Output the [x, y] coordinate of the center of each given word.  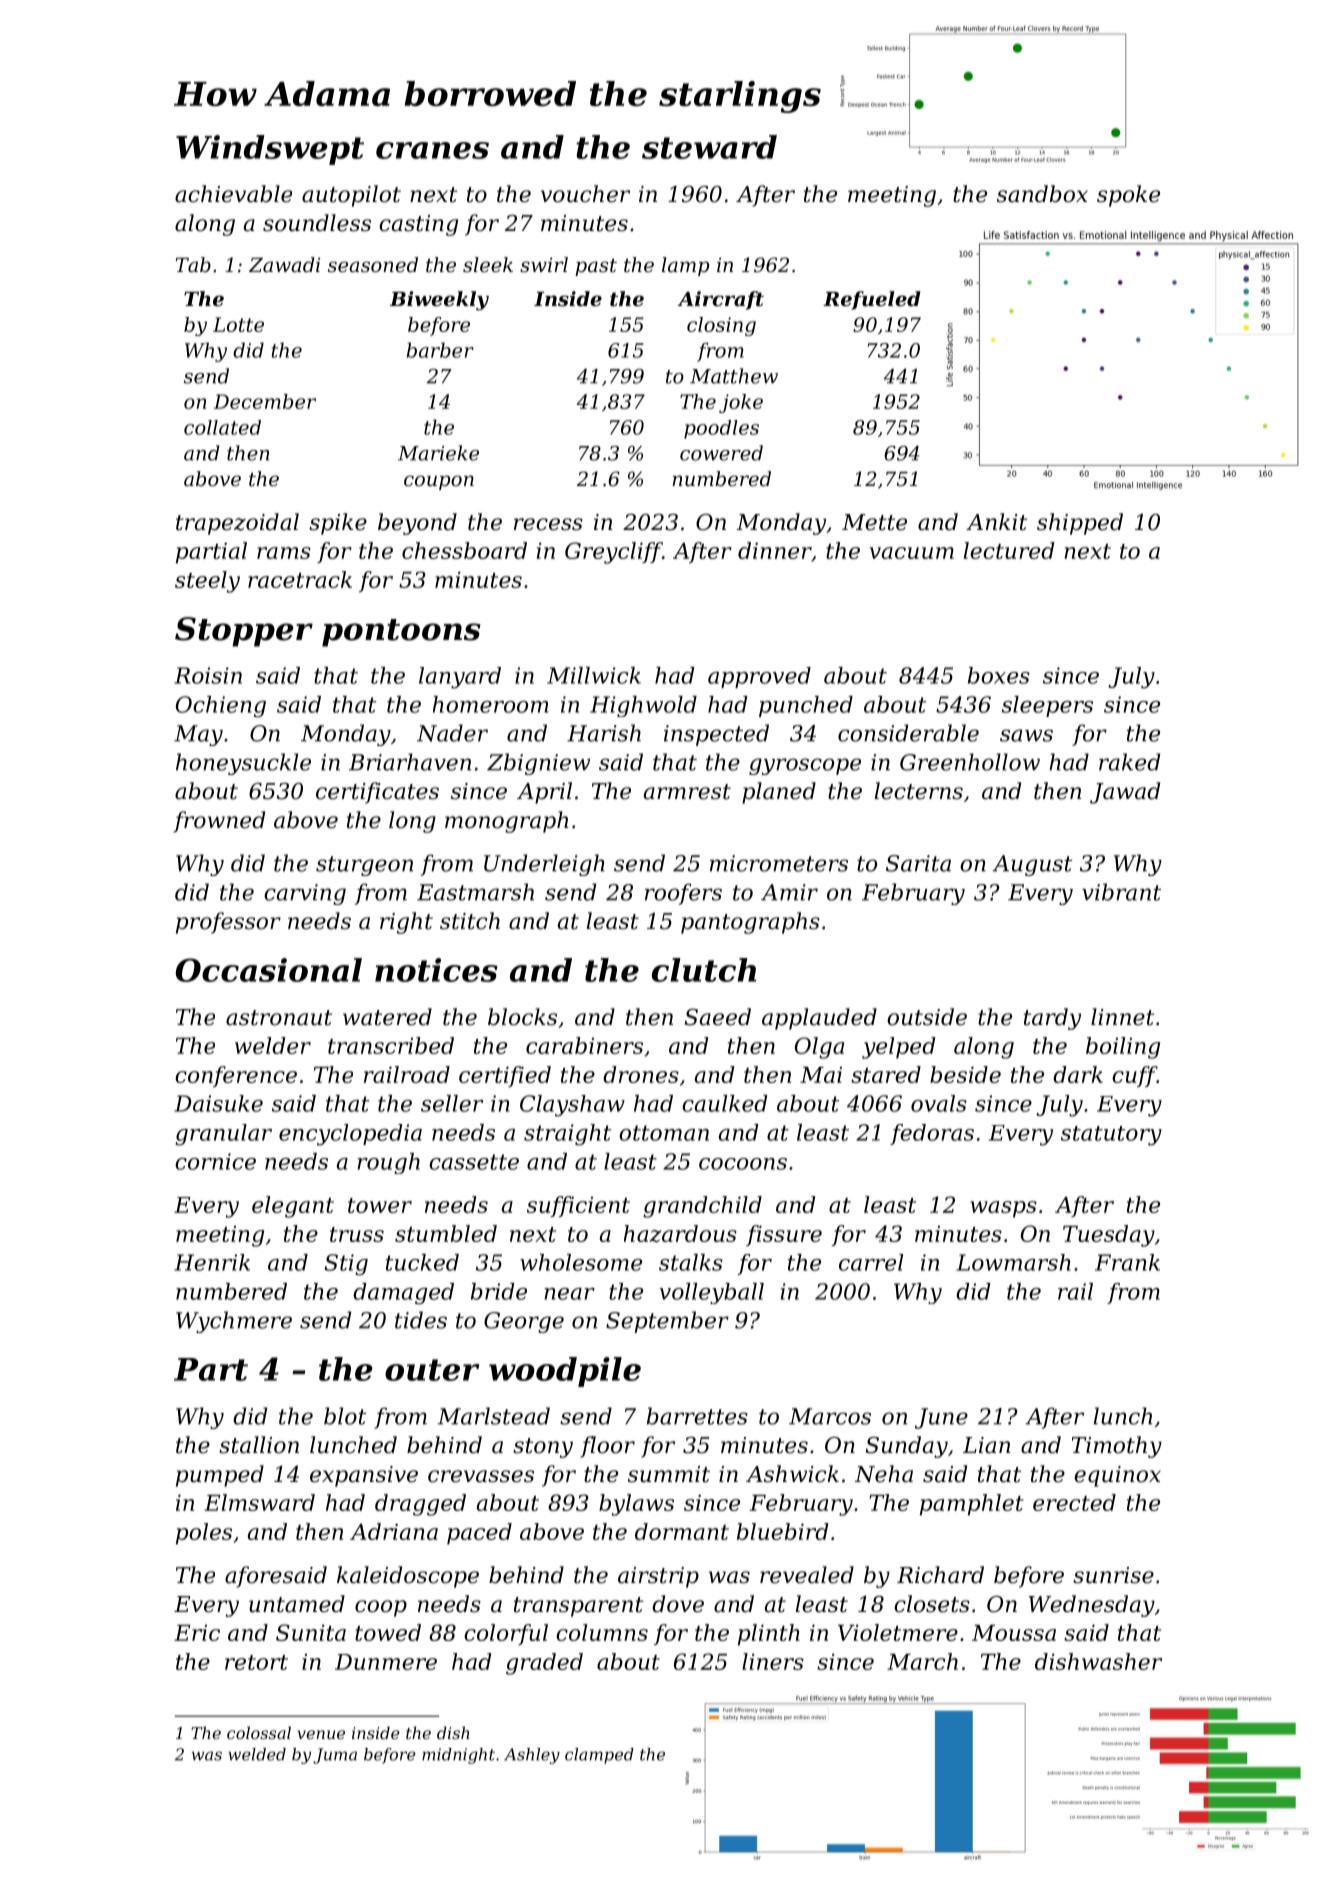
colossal [259, 1732]
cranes [432, 150]
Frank [1127, 1262]
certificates [377, 793]
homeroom [491, 704]
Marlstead [494, 1416]
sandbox [1042, 194]
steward [709, 147]
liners [773, 1661]
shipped [1080, 524]
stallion [259, 1445]
